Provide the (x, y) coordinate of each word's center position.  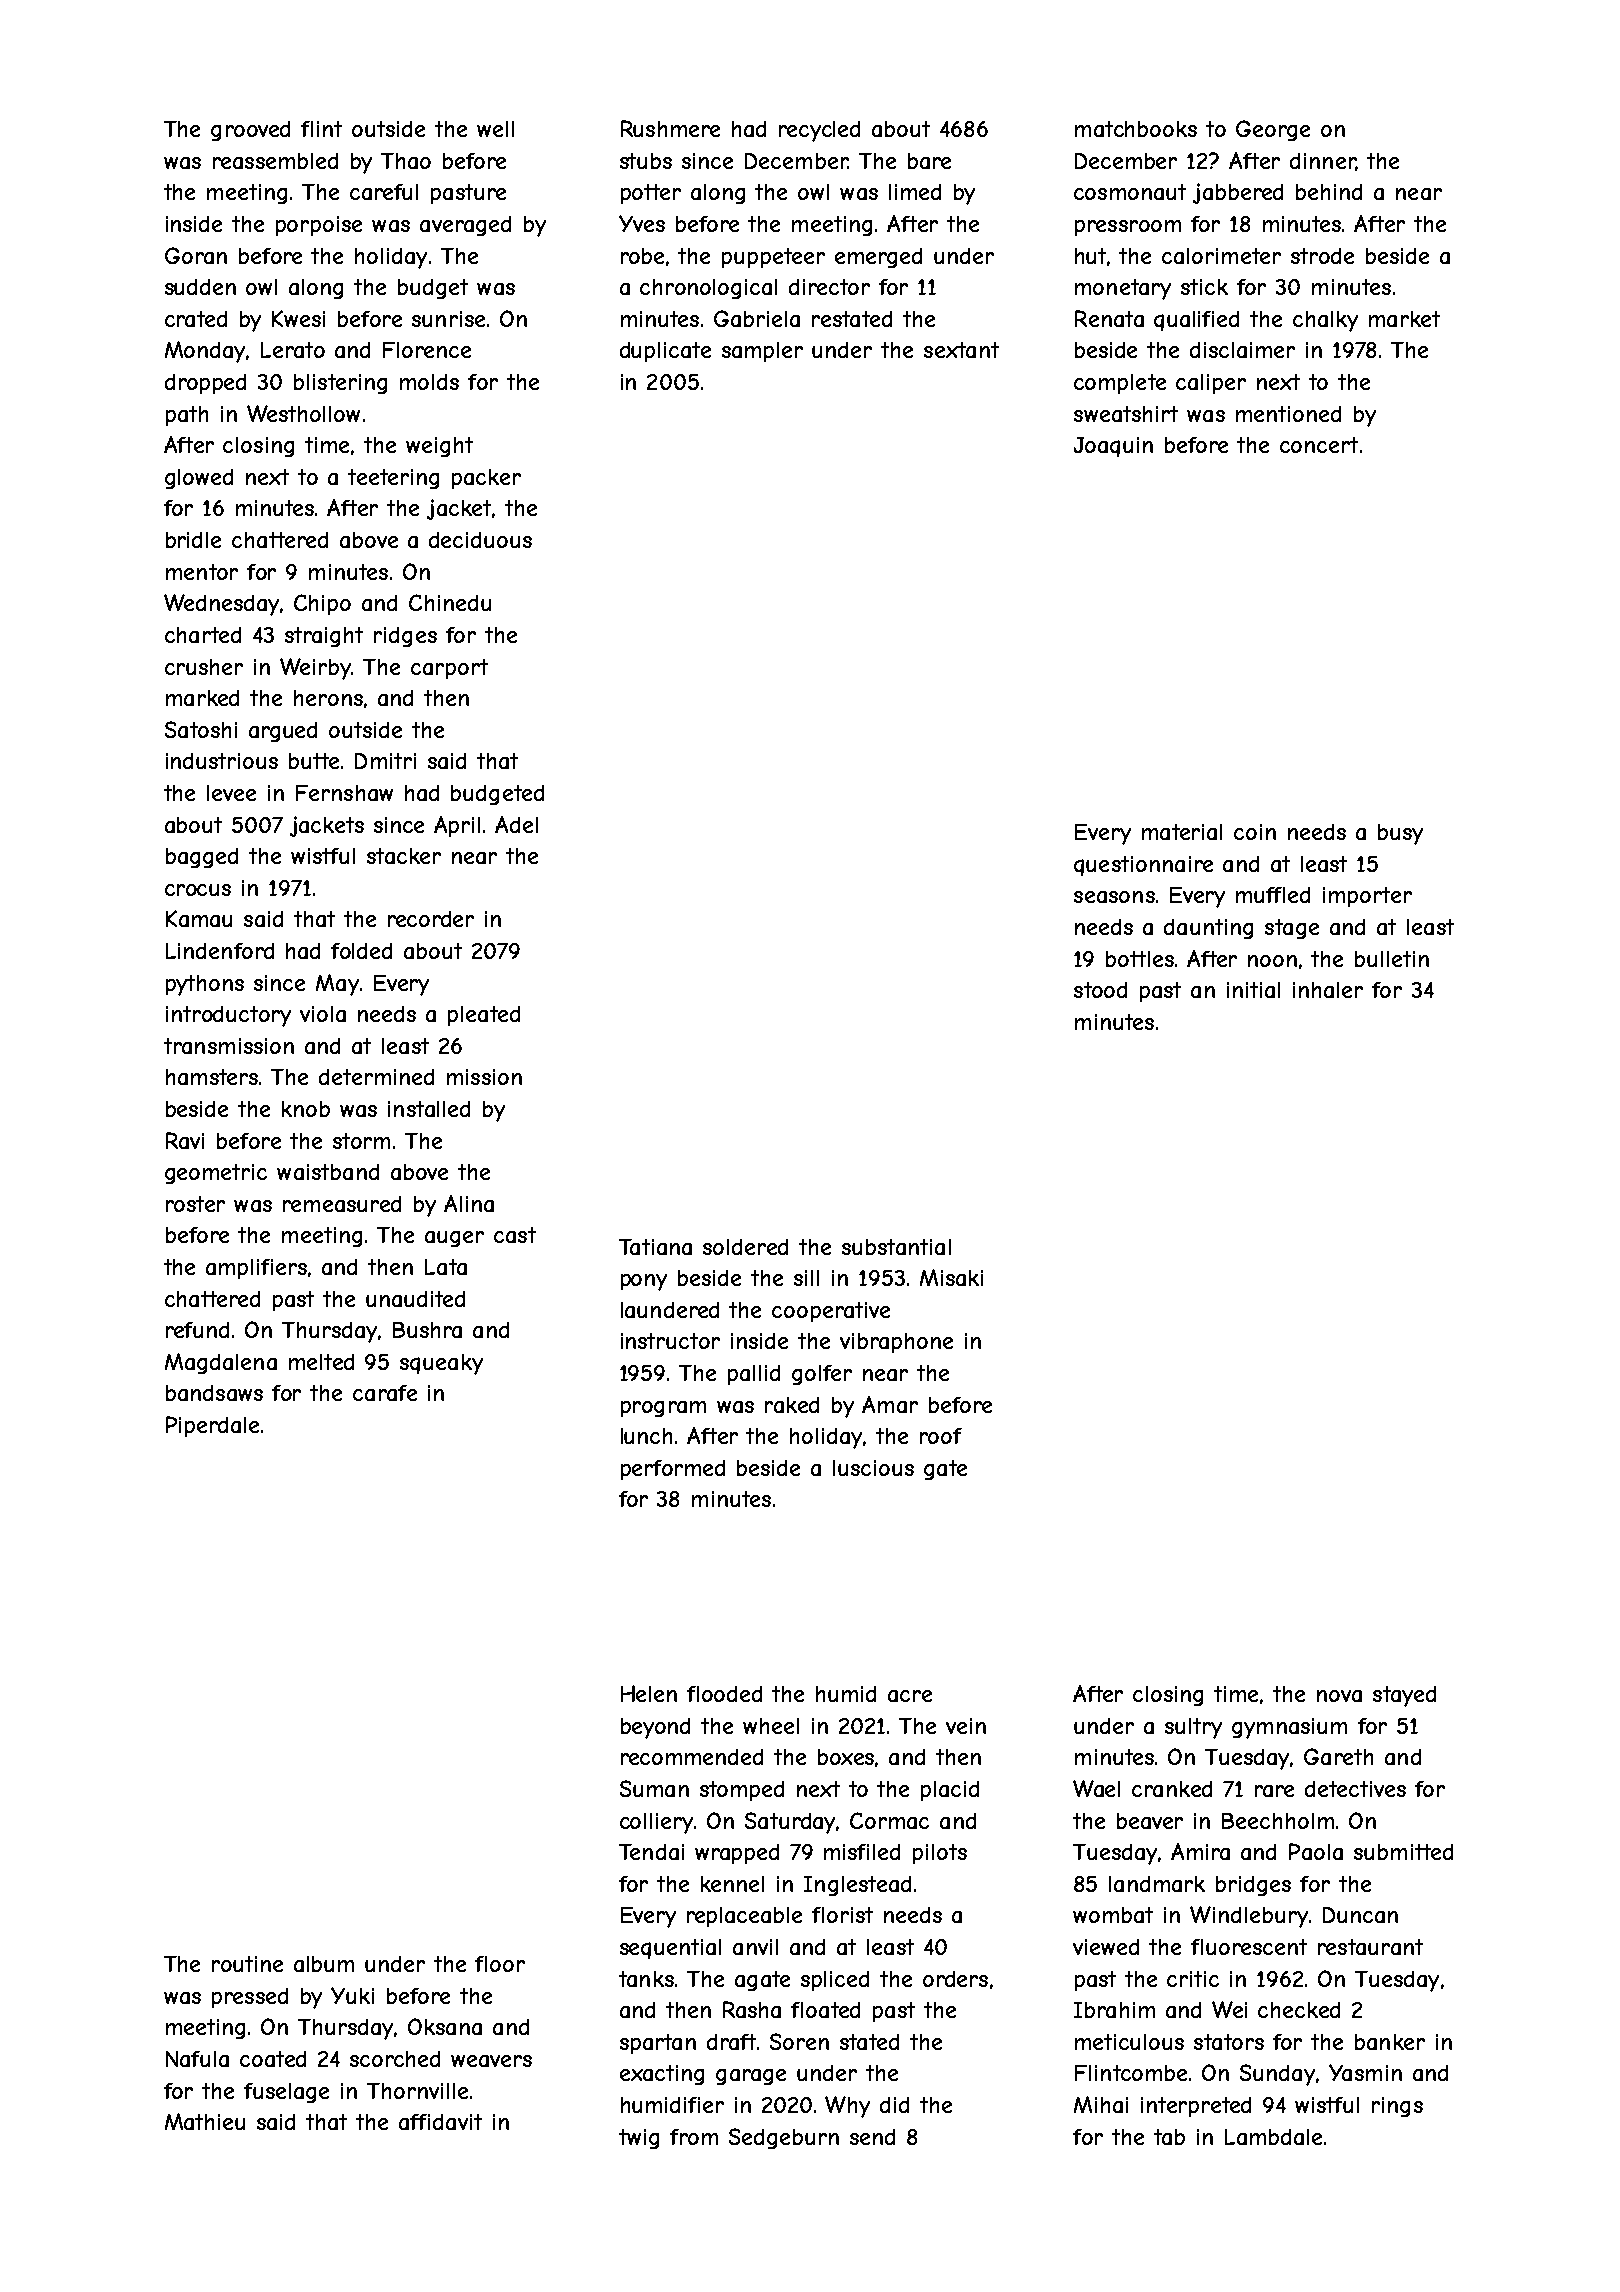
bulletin (1392, 959)
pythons (205, 985)
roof (941, 1436)
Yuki (352, 1995)
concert (1319, 445)
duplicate (665, 352)
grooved (250, 131)
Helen (649, 1693)
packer (486, 479)
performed (673, 1470)
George (1273, 130)
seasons (1114, 897)
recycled (819, 131)
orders (955, 1979)
